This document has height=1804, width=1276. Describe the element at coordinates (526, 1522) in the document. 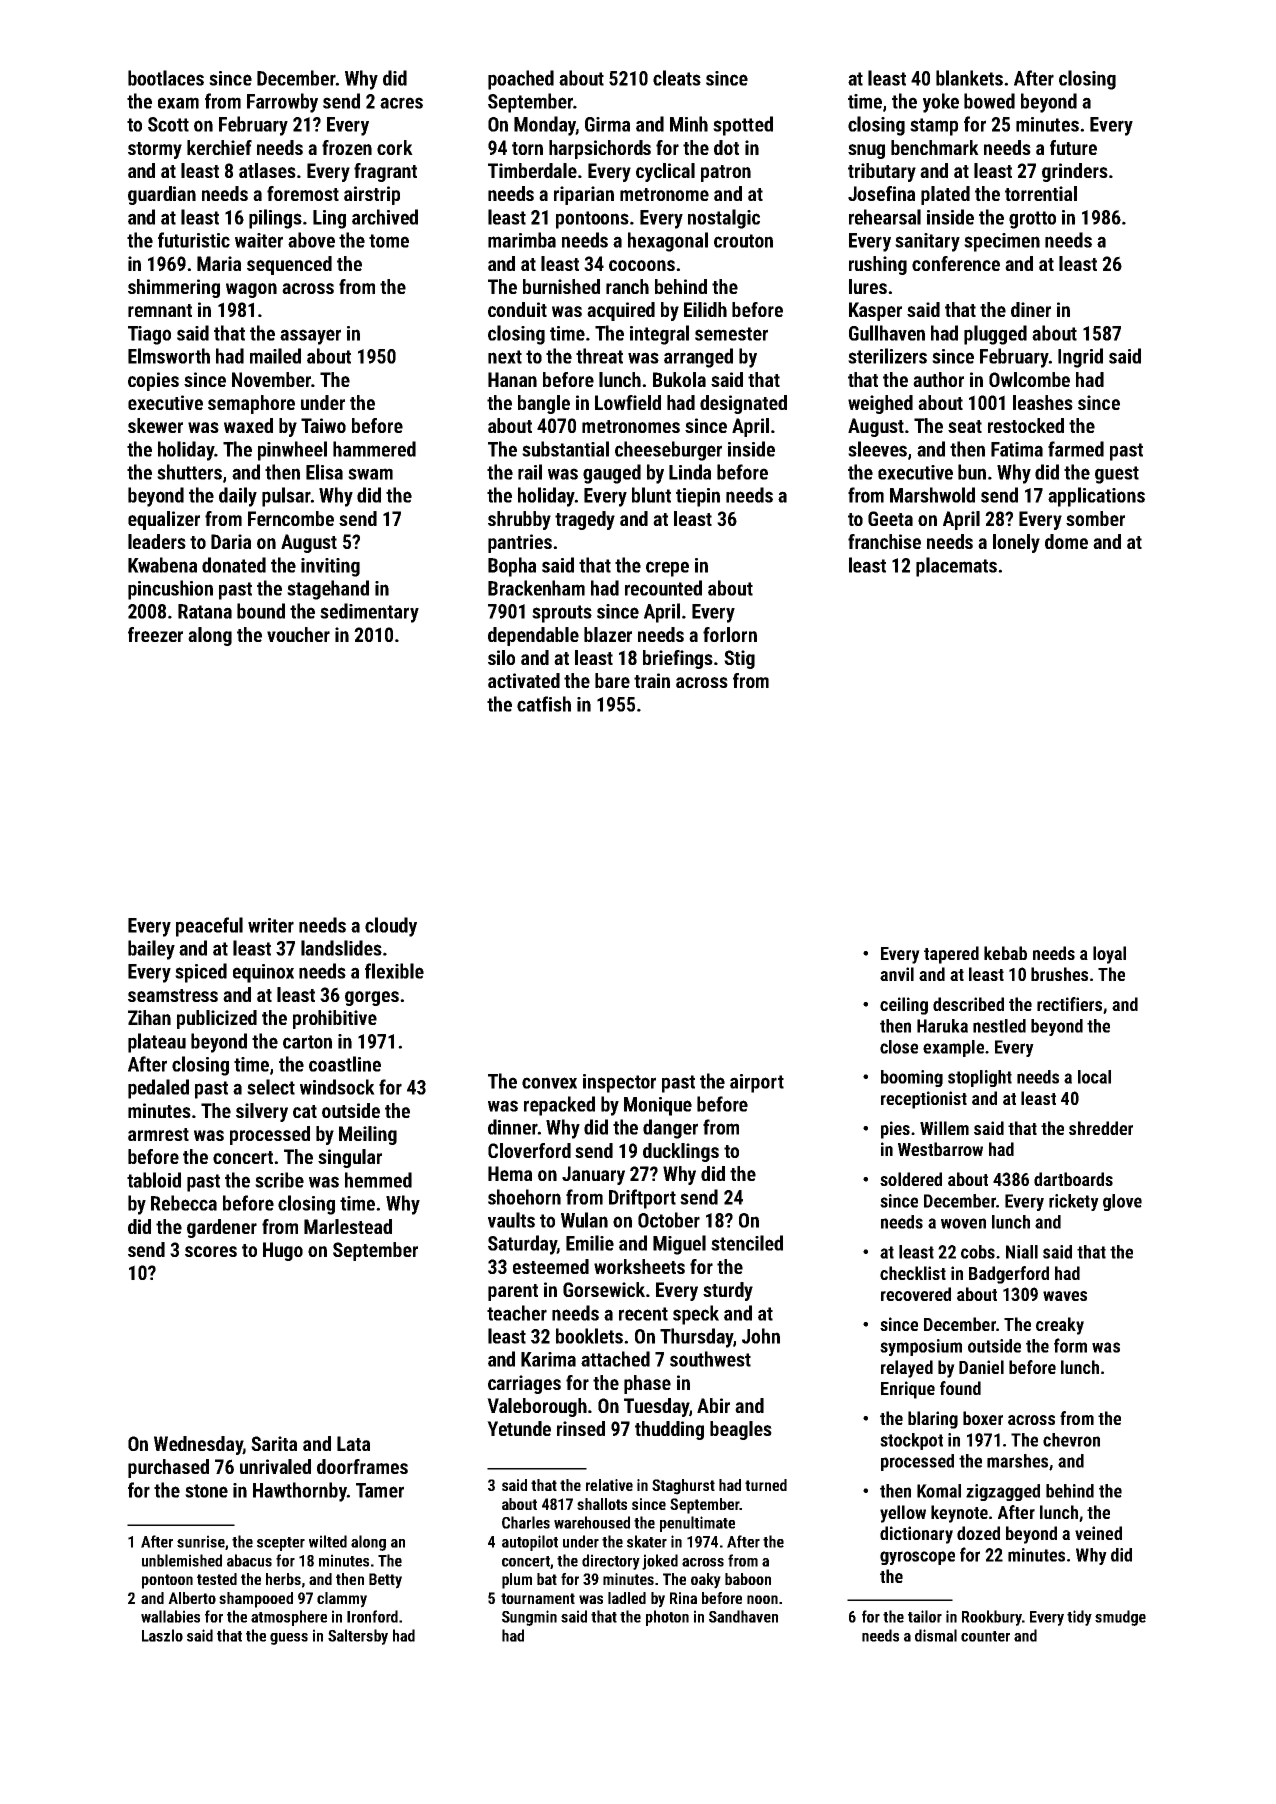

I see `Charles` at that location.
